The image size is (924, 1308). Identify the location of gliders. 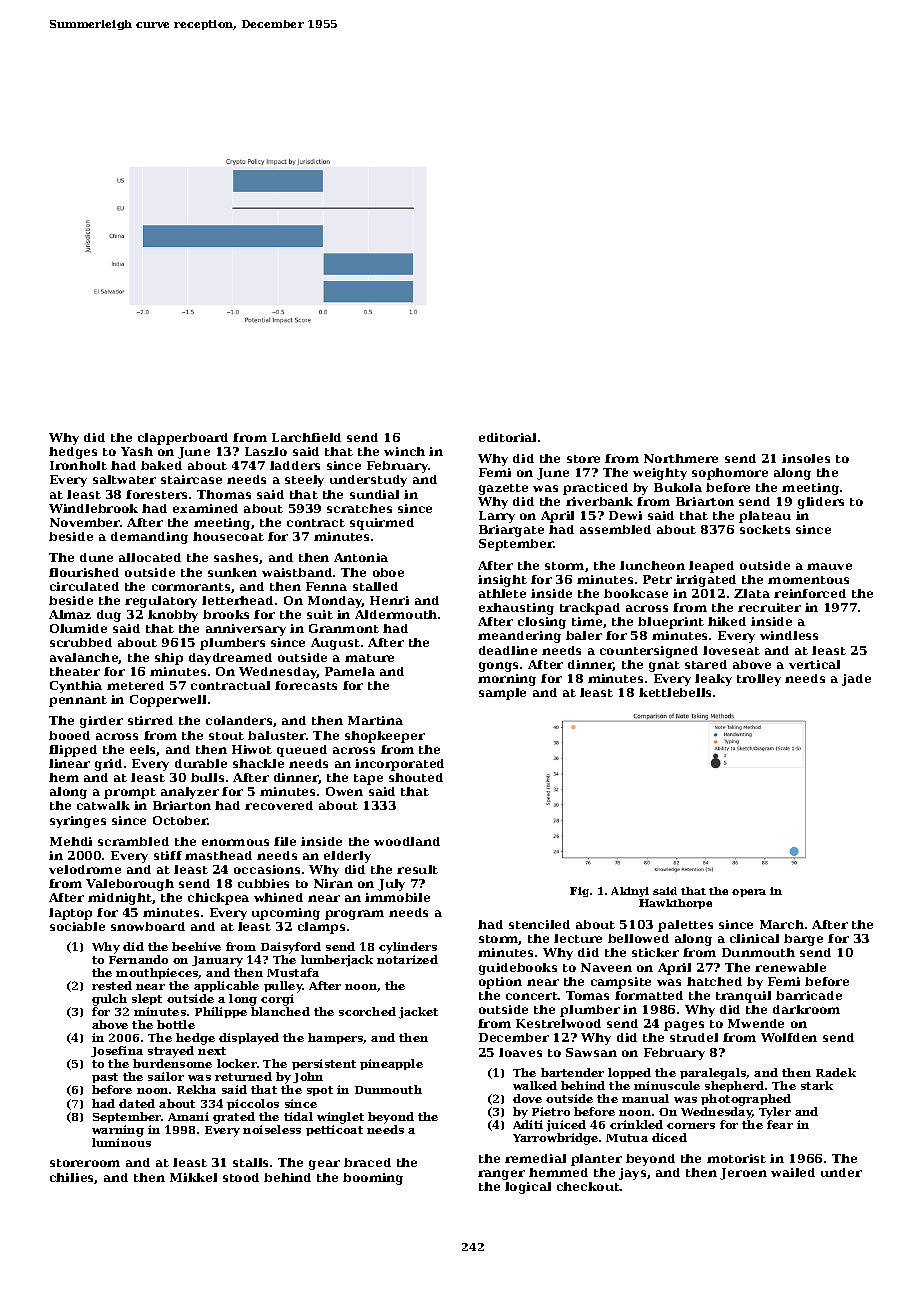
(821, 503).
